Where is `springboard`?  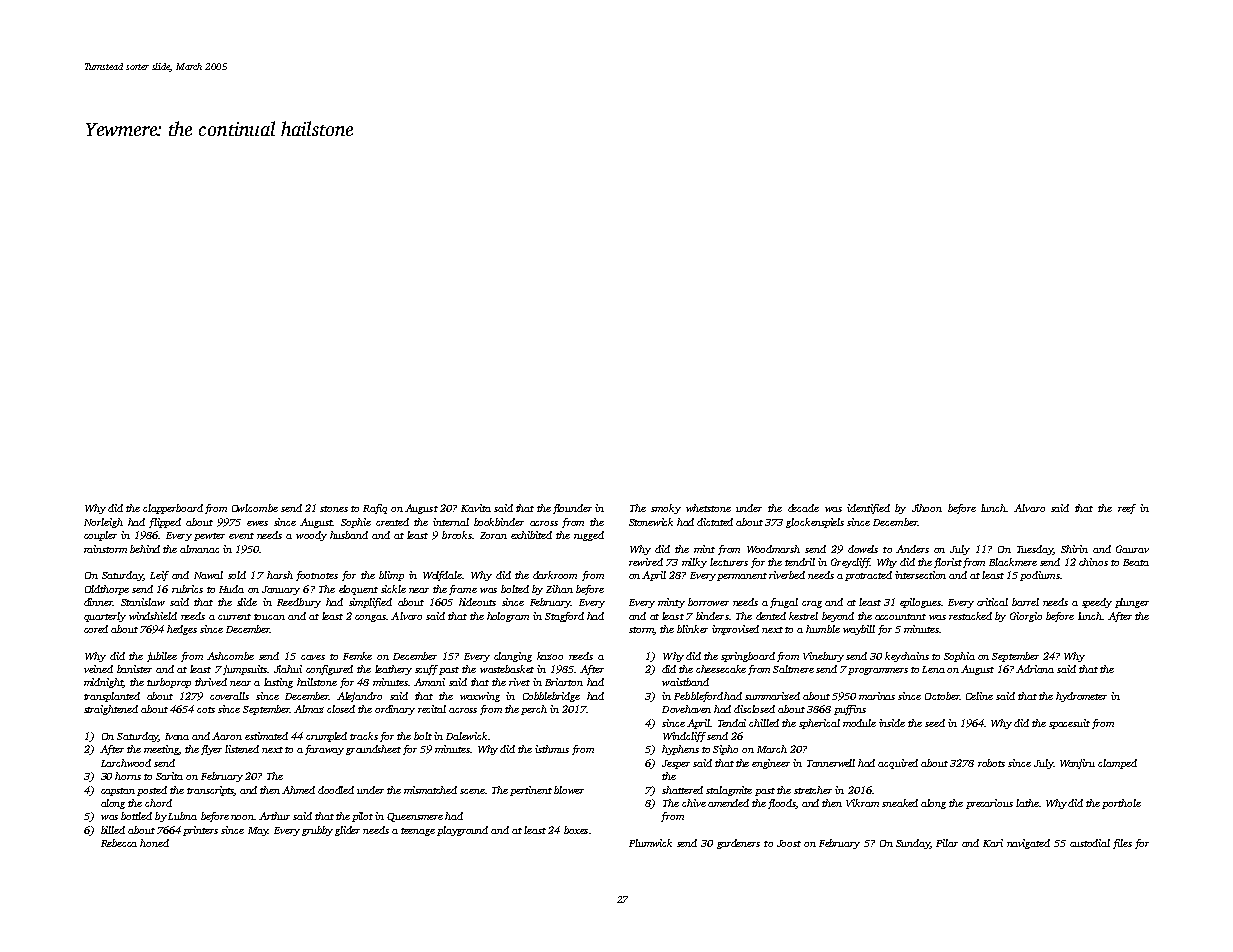 springboard is located at coordinates (748, 657).
